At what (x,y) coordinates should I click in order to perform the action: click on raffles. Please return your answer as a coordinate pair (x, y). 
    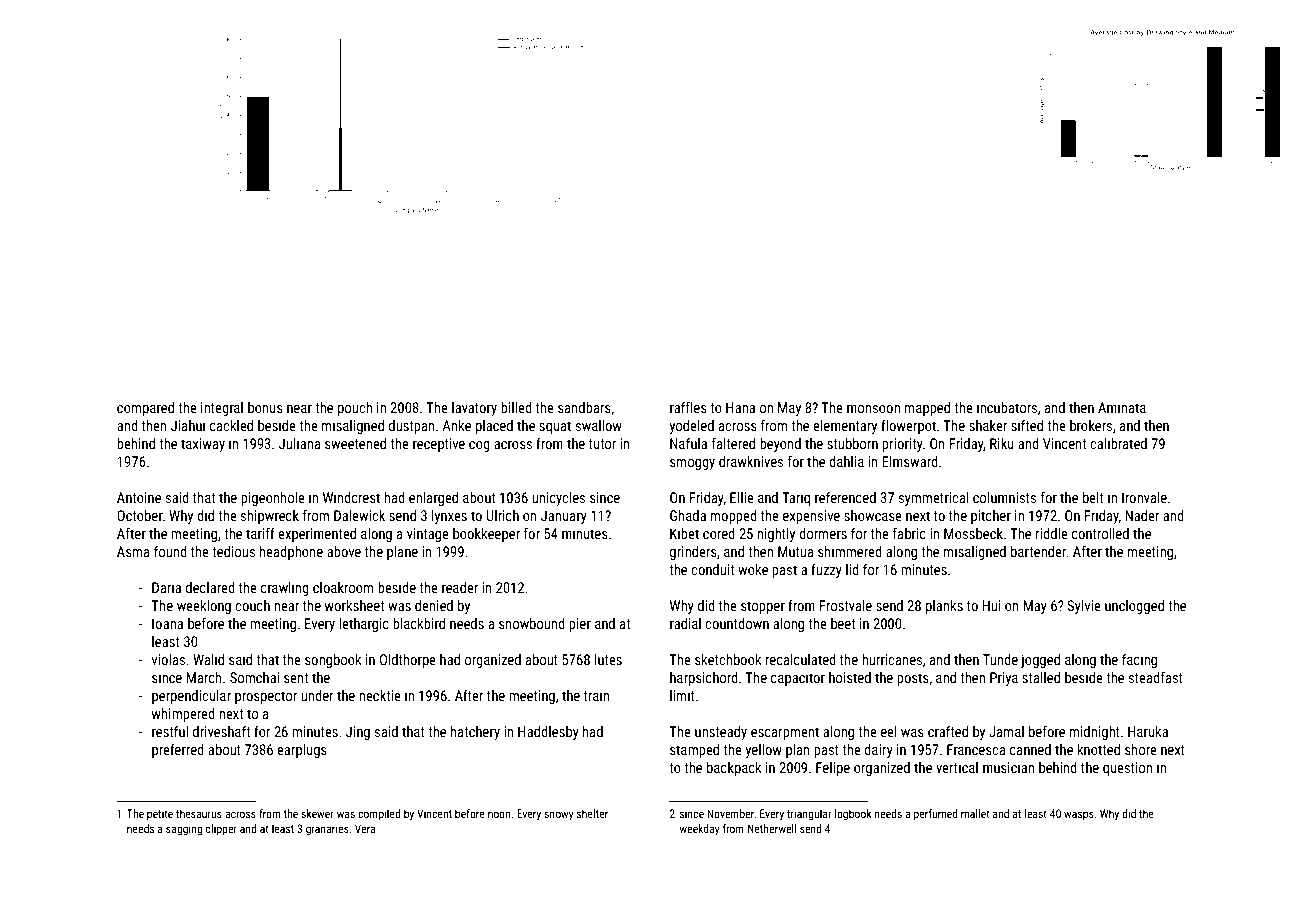
    Looking at the image, I should click on (688, 407).
